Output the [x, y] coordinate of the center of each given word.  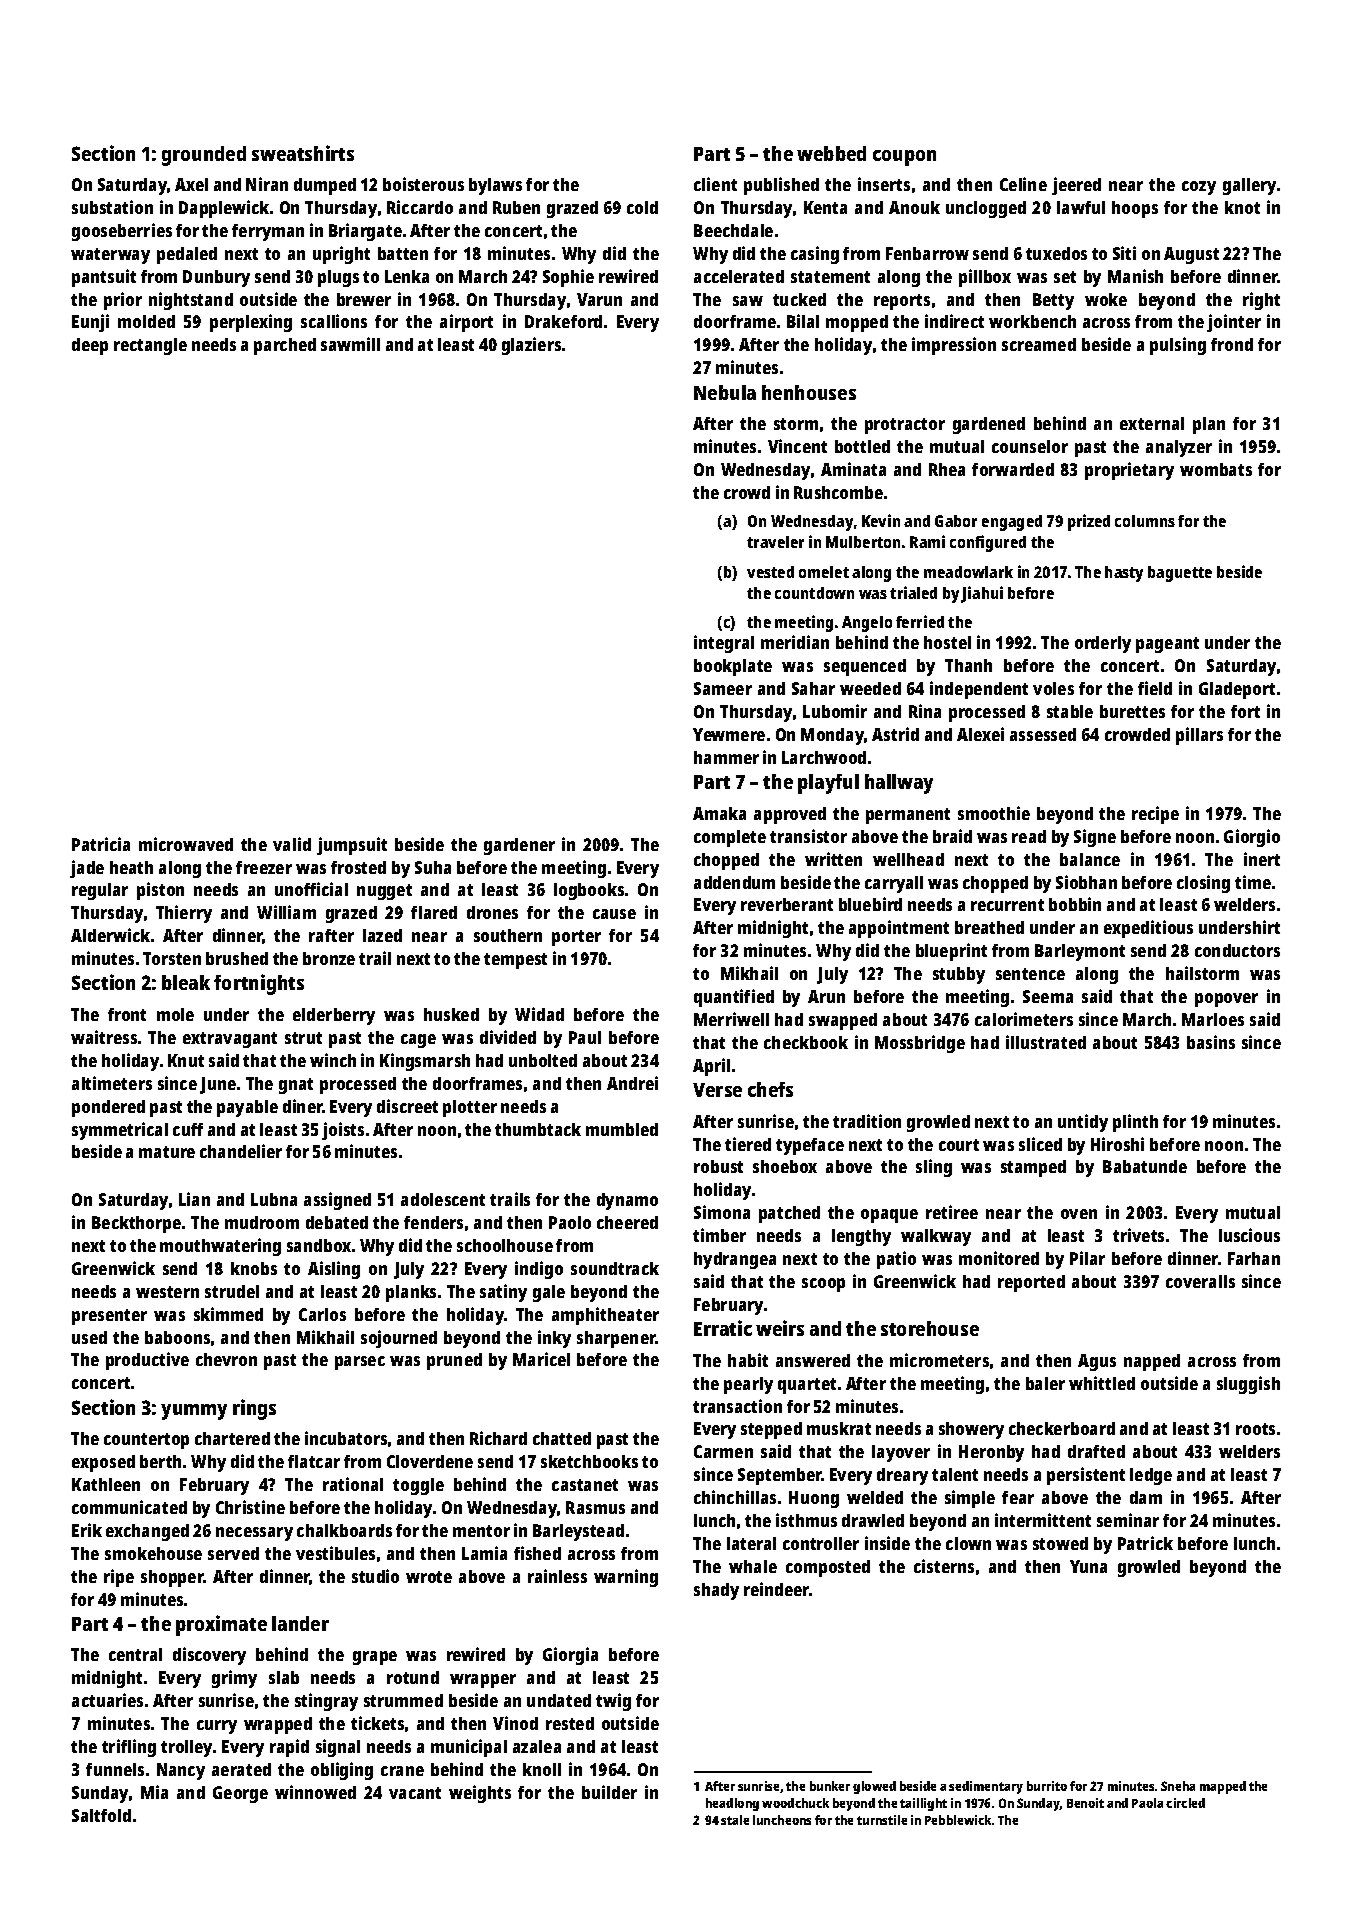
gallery [1249, 186]
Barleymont [1080, 952]
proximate [221, 1625]
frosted [358, 867]
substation [112, 207]
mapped [1223, 1787]
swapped [843, 1021]
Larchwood [824, 757]
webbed [831, 153]
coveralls [1200, 1281]
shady [716, 1591]
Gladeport [1237, 690]
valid [292, 844]
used [89, 1337]
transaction [737, 1406]
